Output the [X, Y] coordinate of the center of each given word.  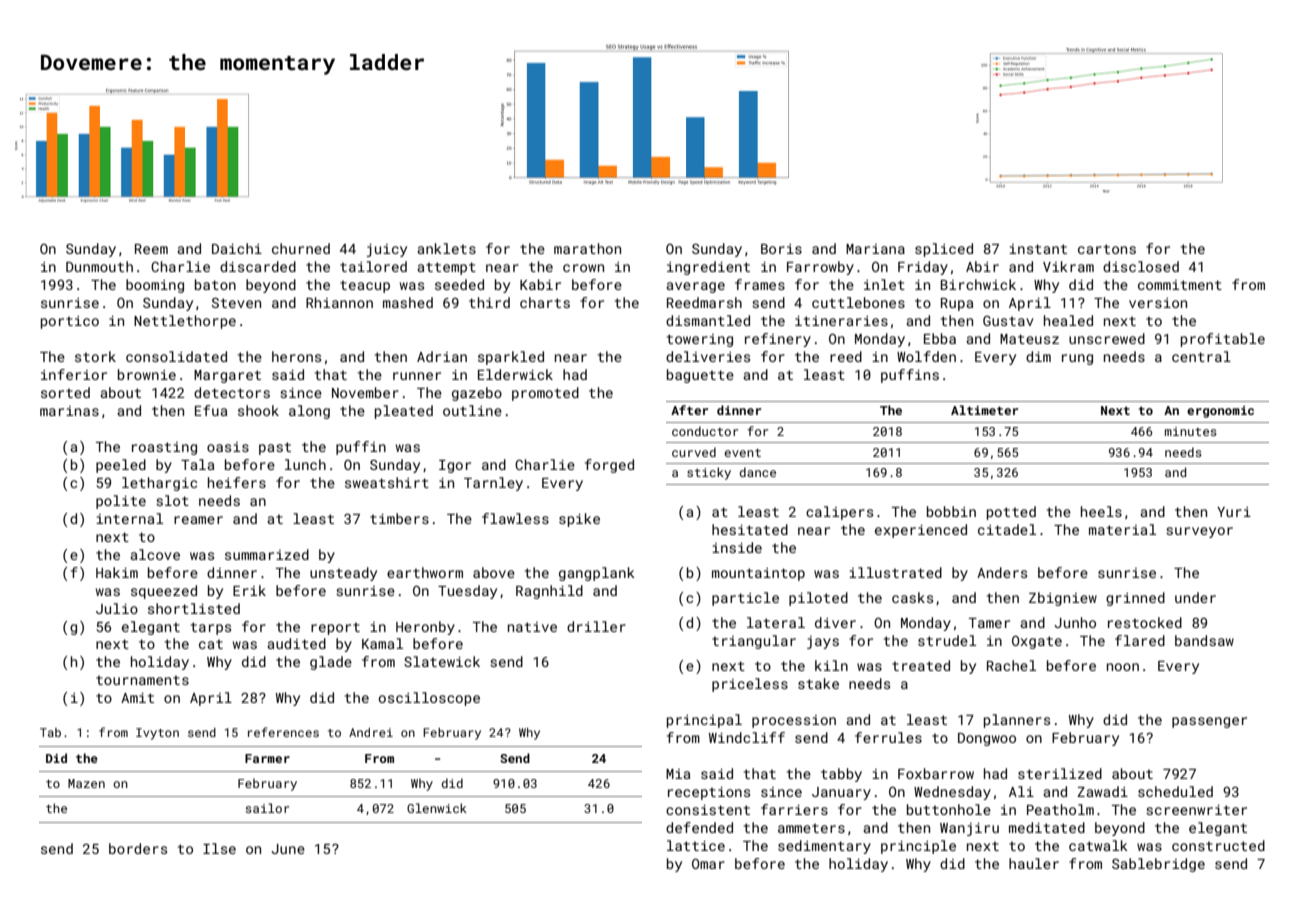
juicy [387, 250]
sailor [267, 808]
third [489, 302]
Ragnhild [549, 592]
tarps [211, 628]
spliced [944, 250]
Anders [1002, 572]
